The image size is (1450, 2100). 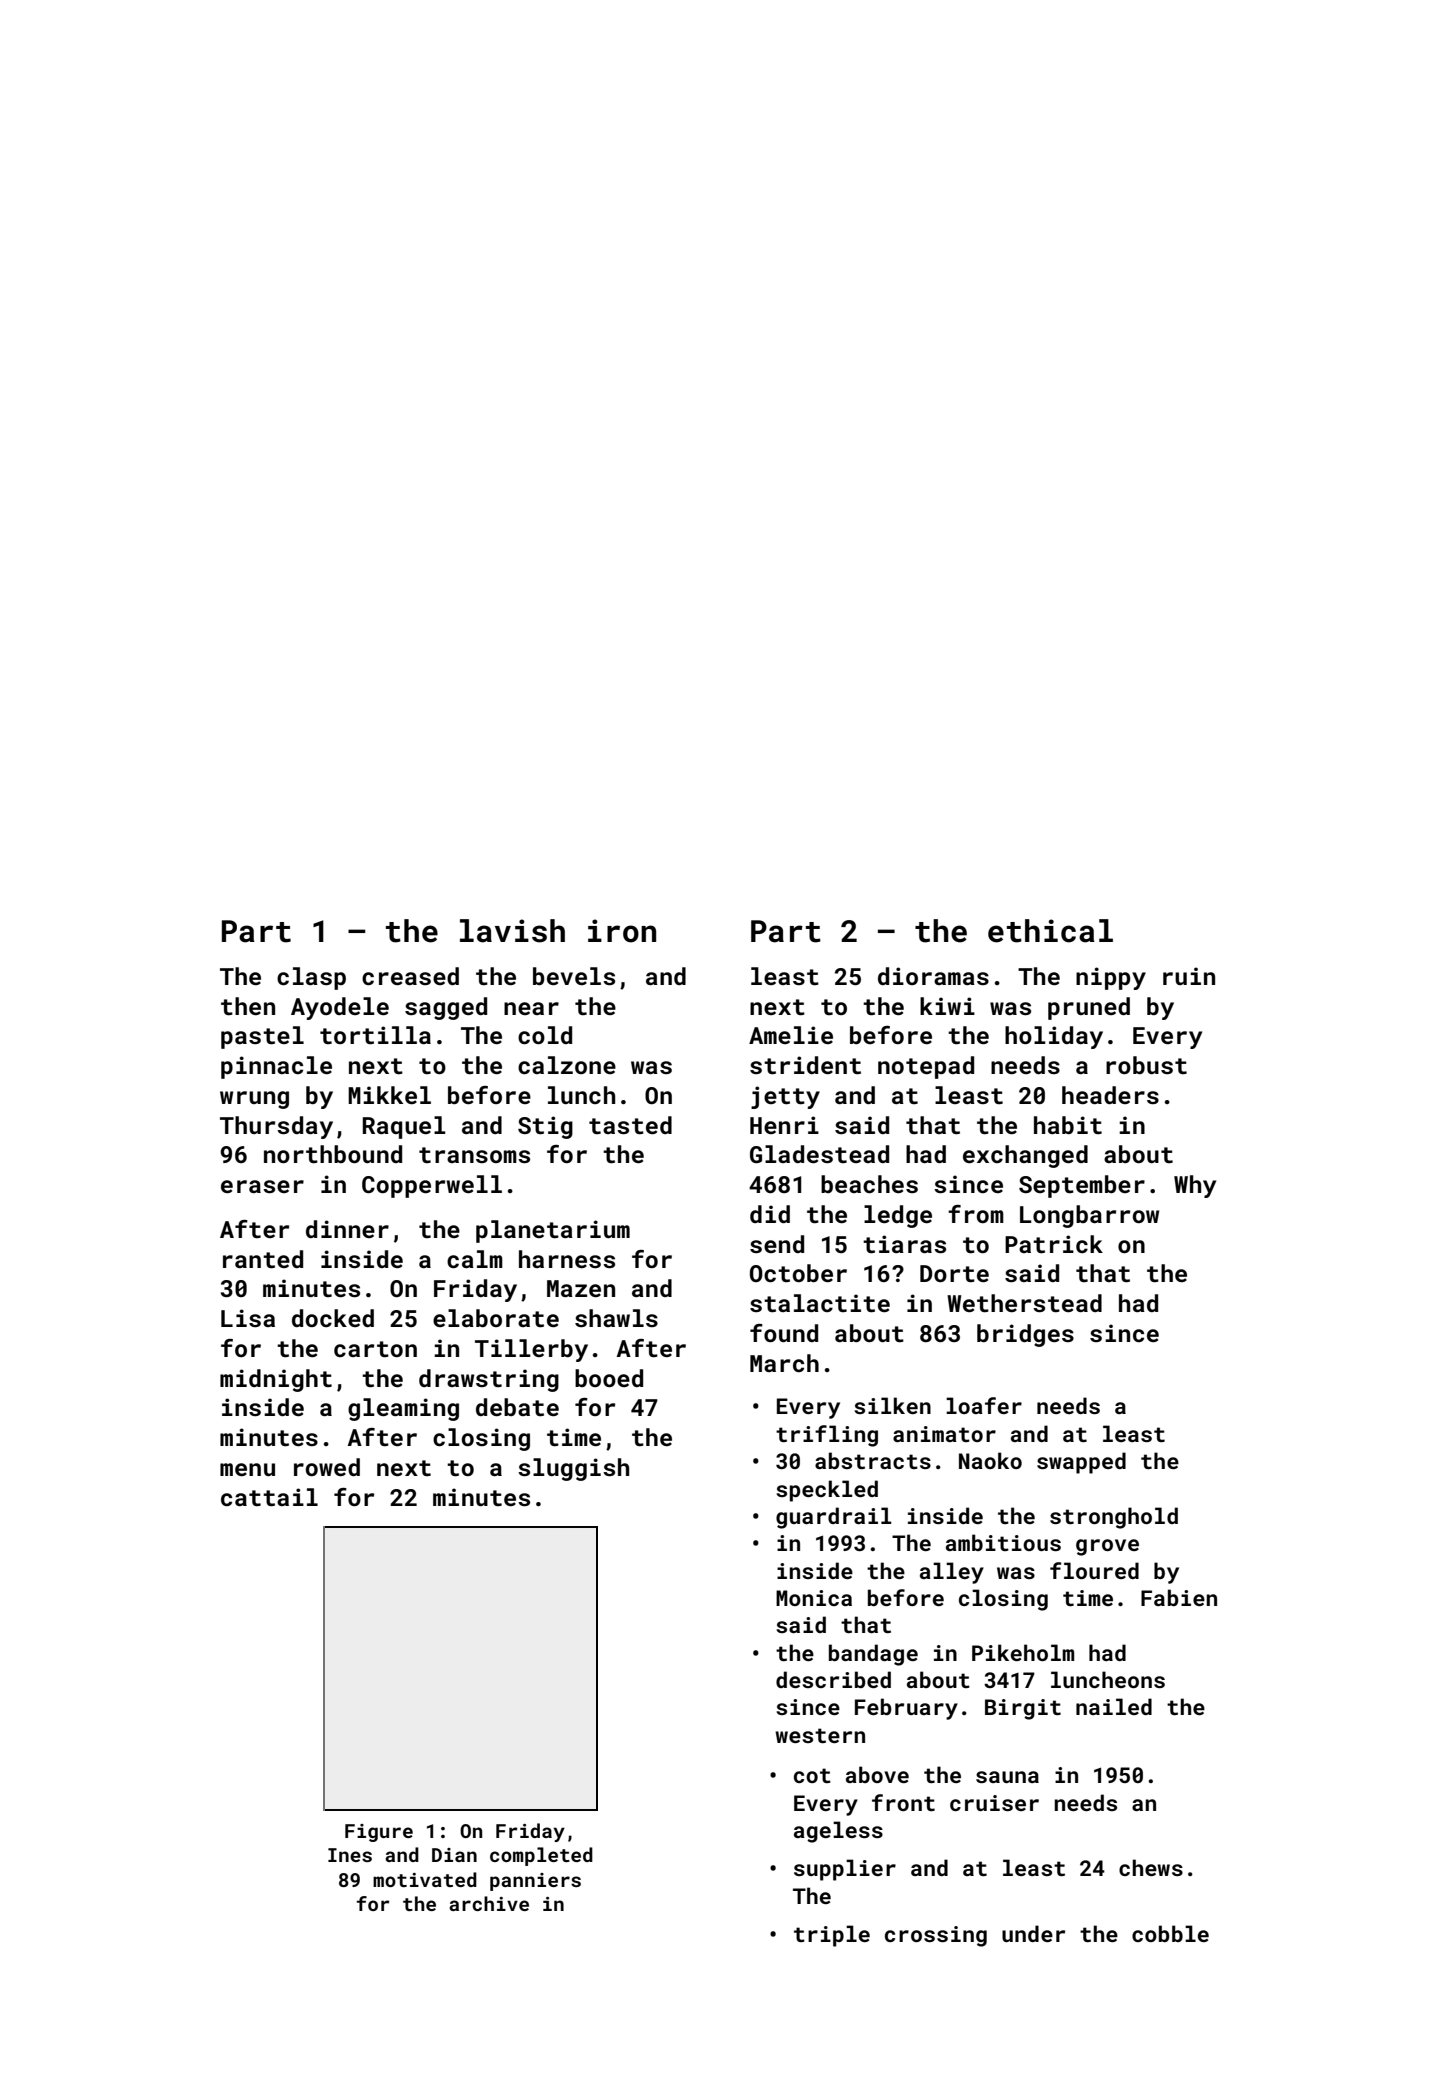 I want to click on trifling, so click(x=827, y=1436).
